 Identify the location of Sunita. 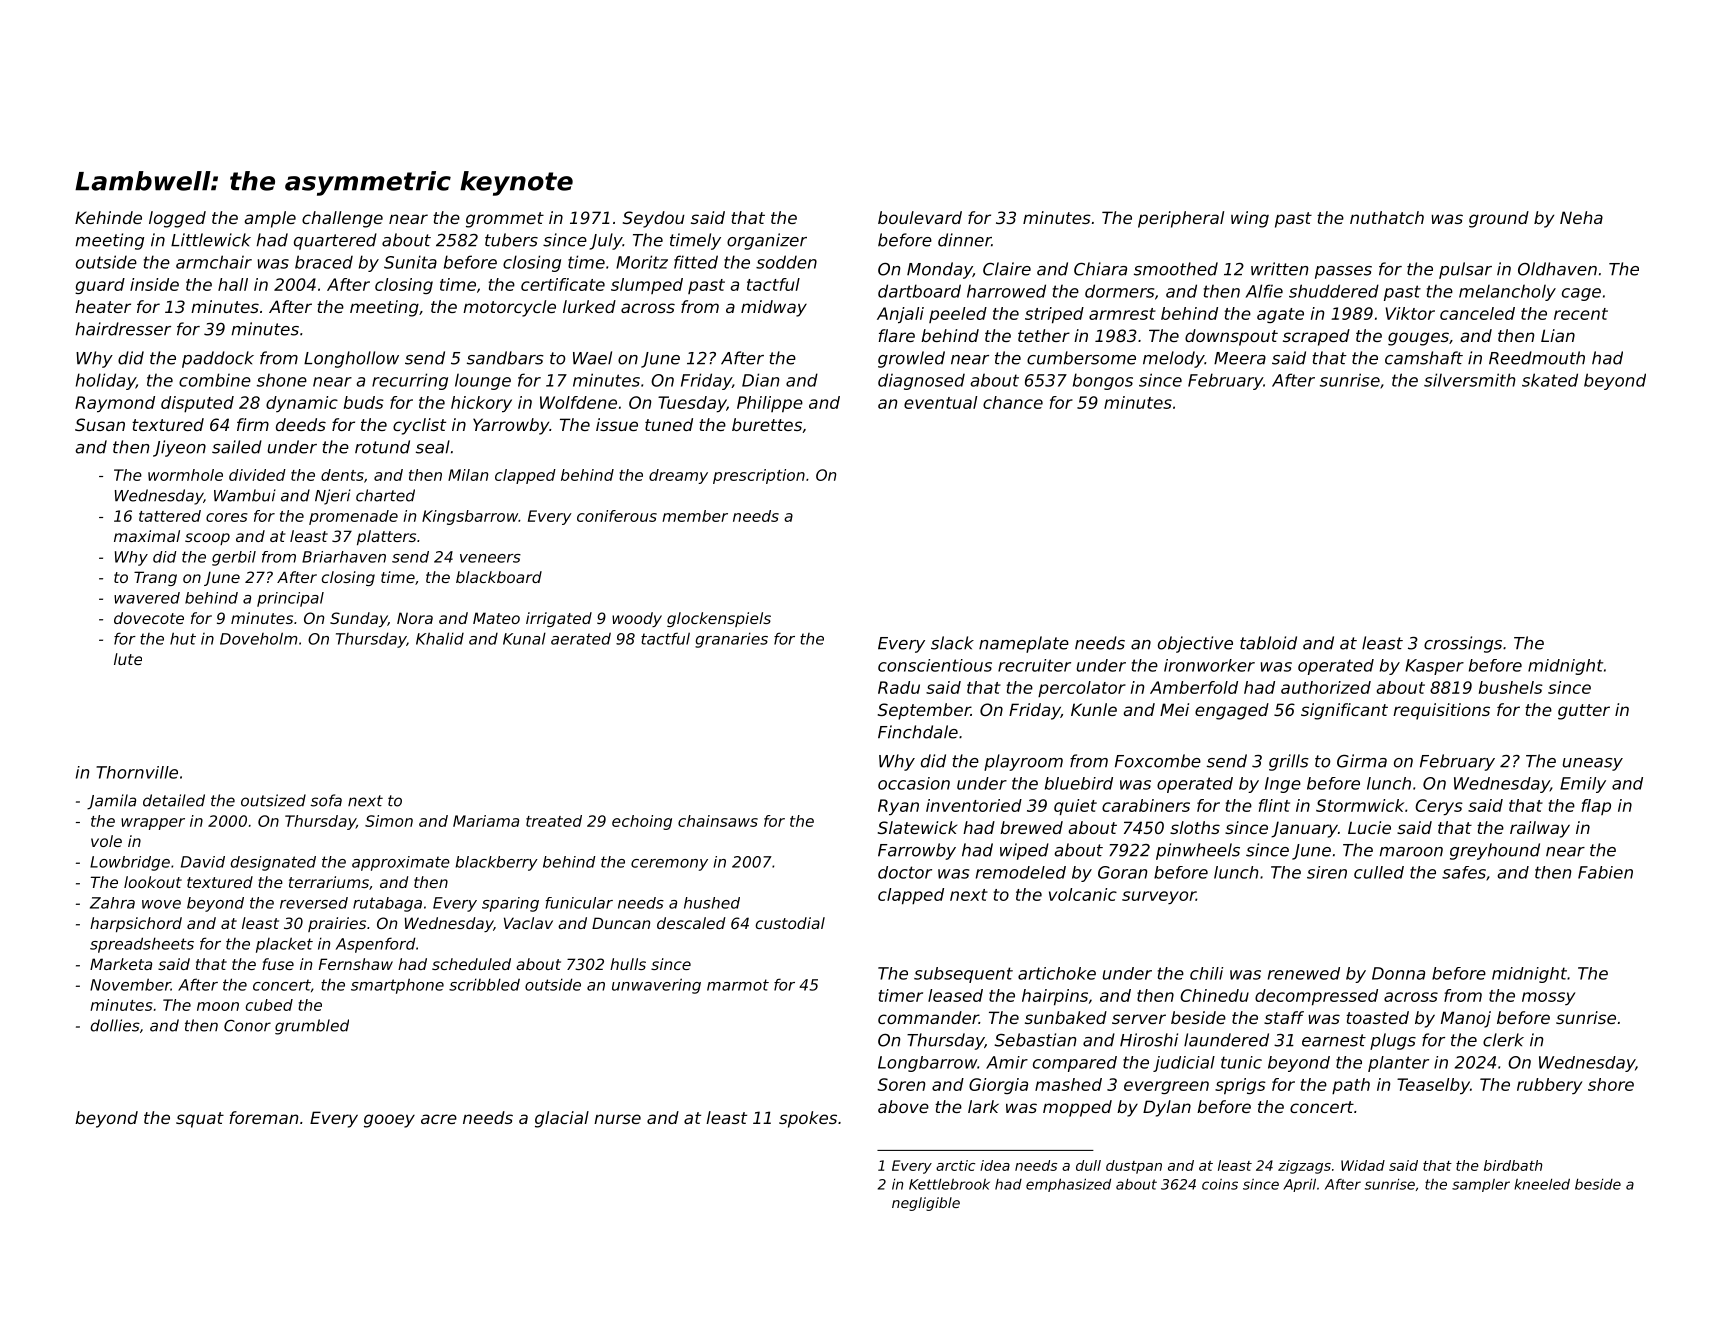
(410, 262).
